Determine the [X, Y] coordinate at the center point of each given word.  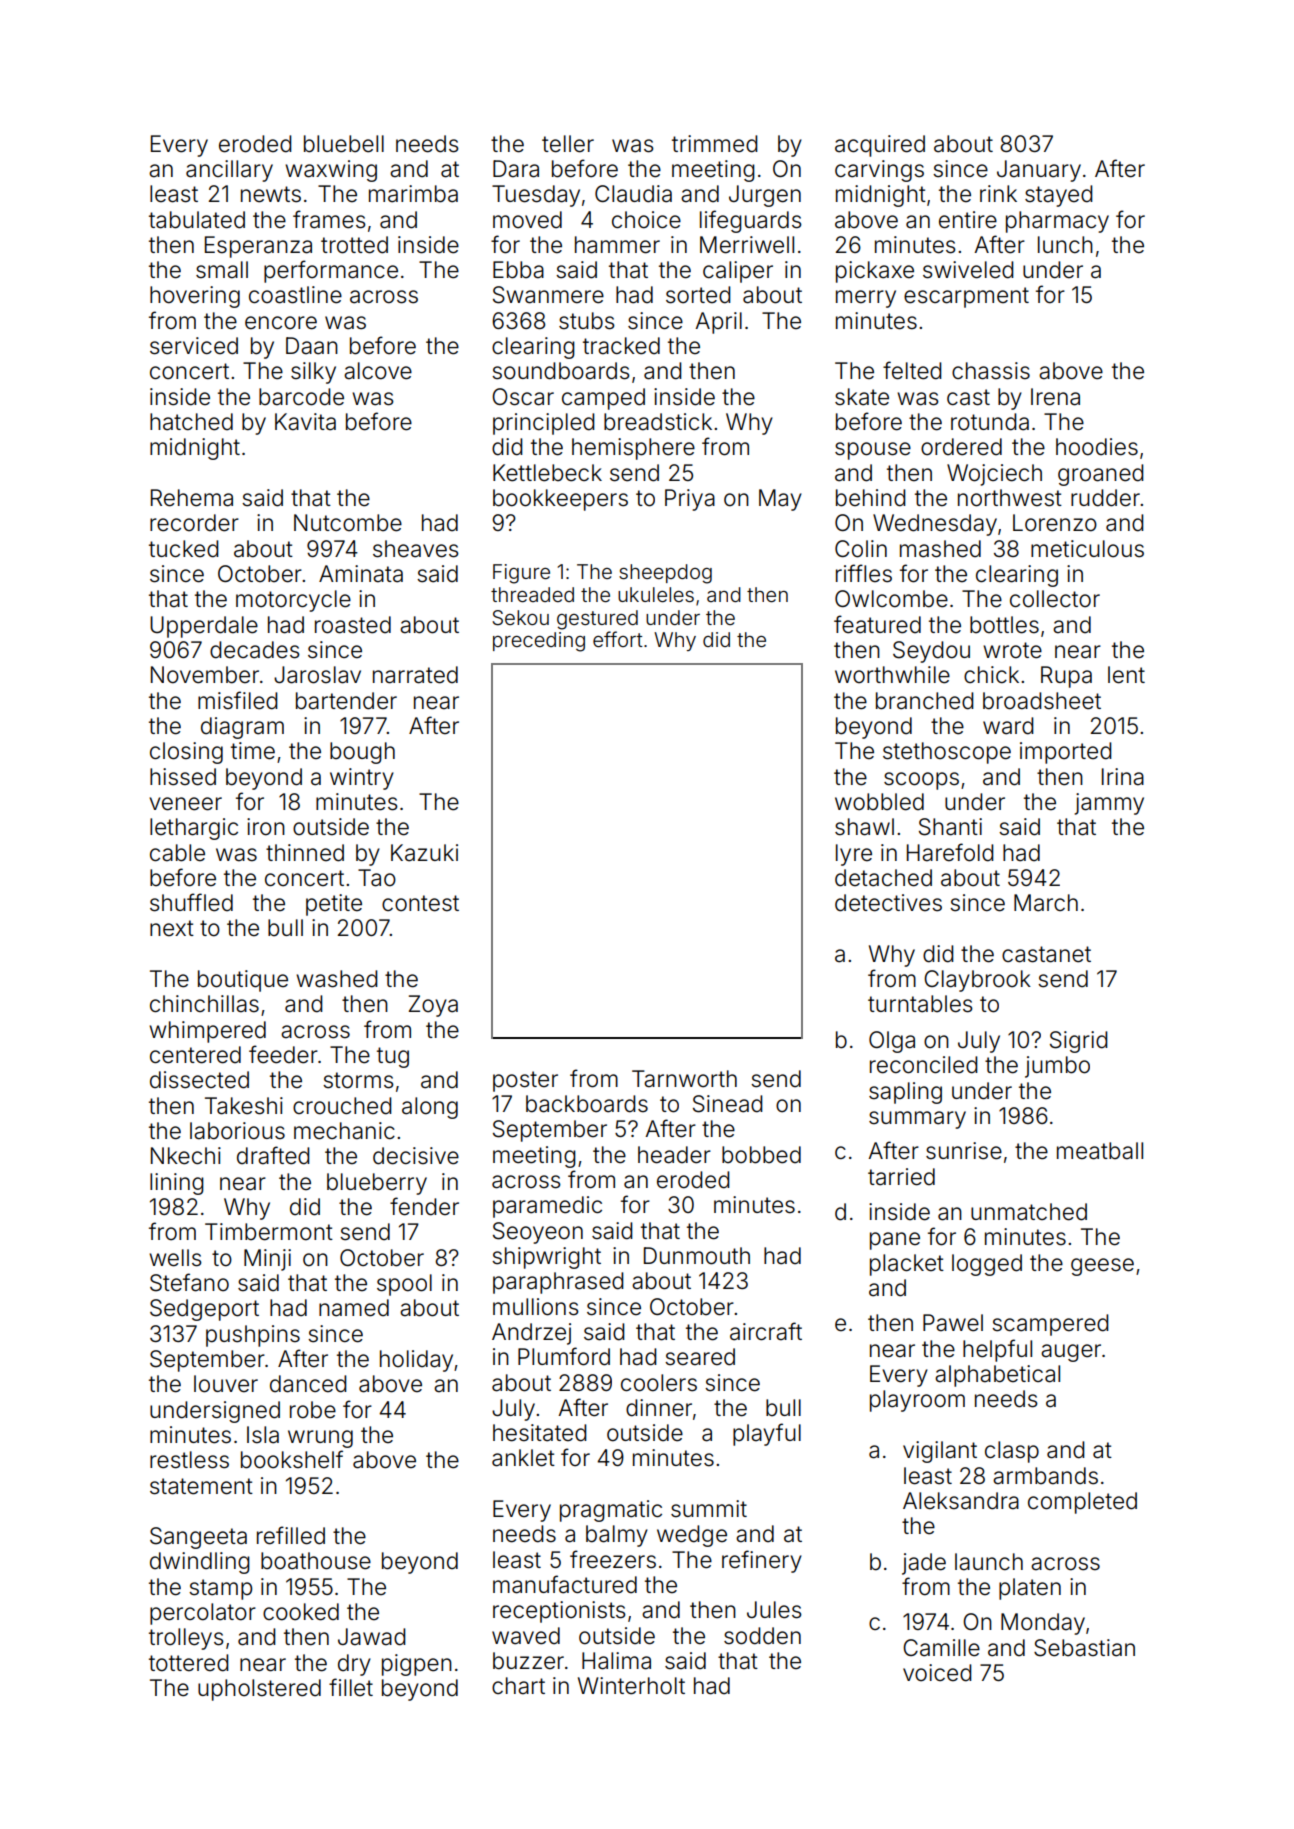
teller [568, 144]
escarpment [966, 297]
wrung [320, 1439]
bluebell [344, 144]
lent [1126, 675]
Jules [774, 1610]
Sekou [520, 618]
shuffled [191, 902]
